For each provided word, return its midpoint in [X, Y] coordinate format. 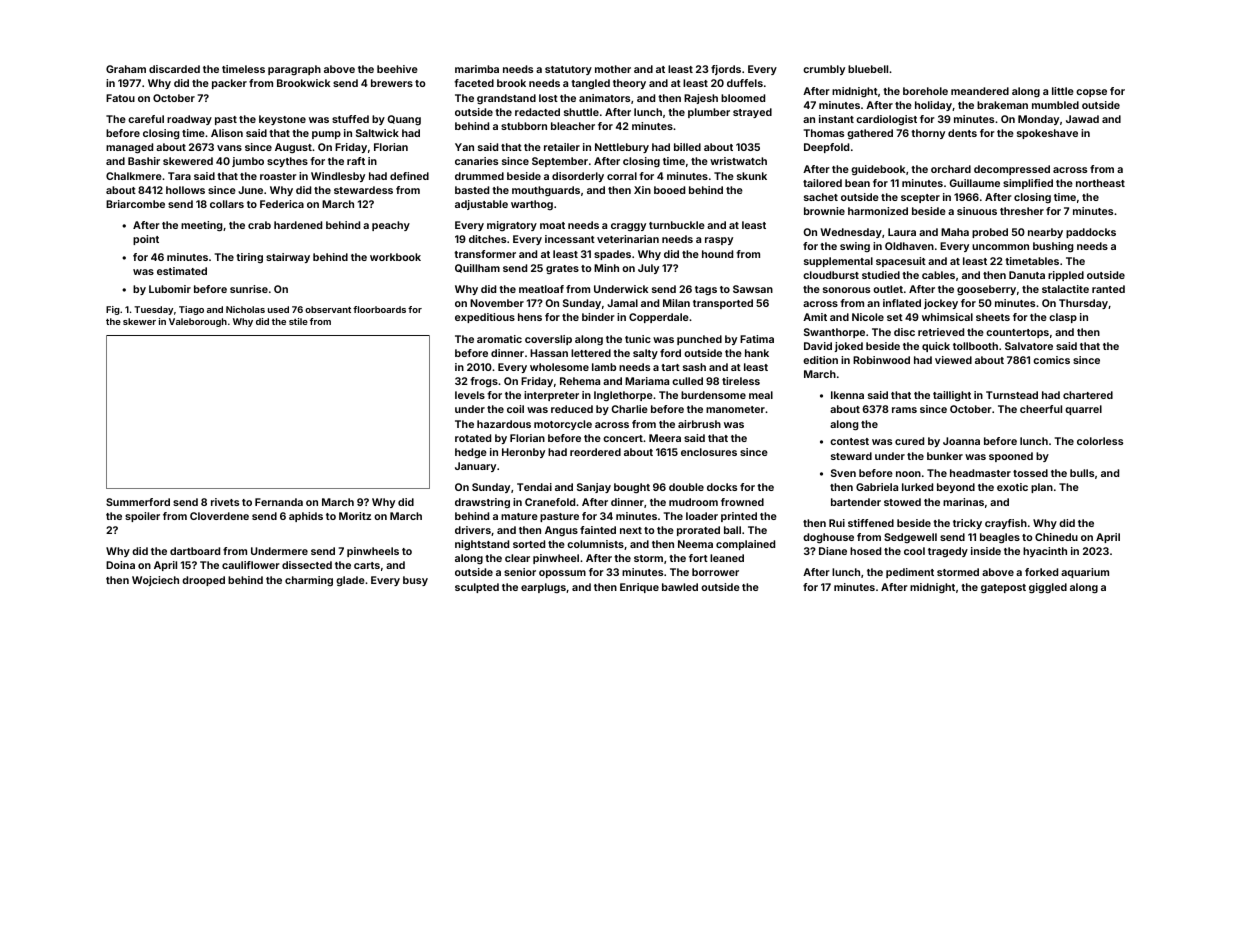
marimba [477, 69]
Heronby [523, 453]
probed [990, 233]
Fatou [120, 98]
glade [350, 581]
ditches [487, 239]
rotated [473, 438]
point [146, 240]
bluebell [868, 69]
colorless [1100, 441]
